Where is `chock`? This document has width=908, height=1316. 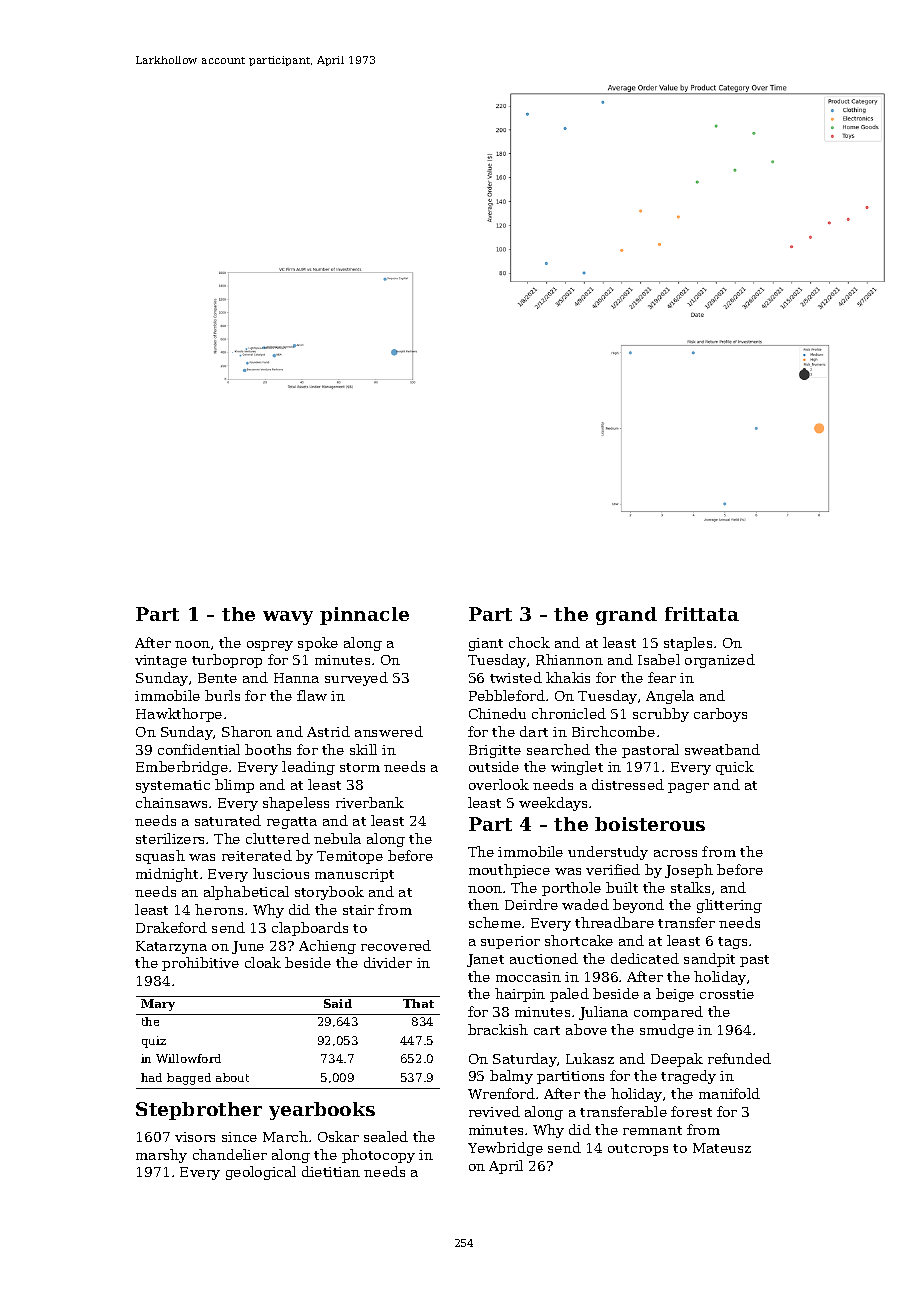
chock is located at coordinates (529, 642).
